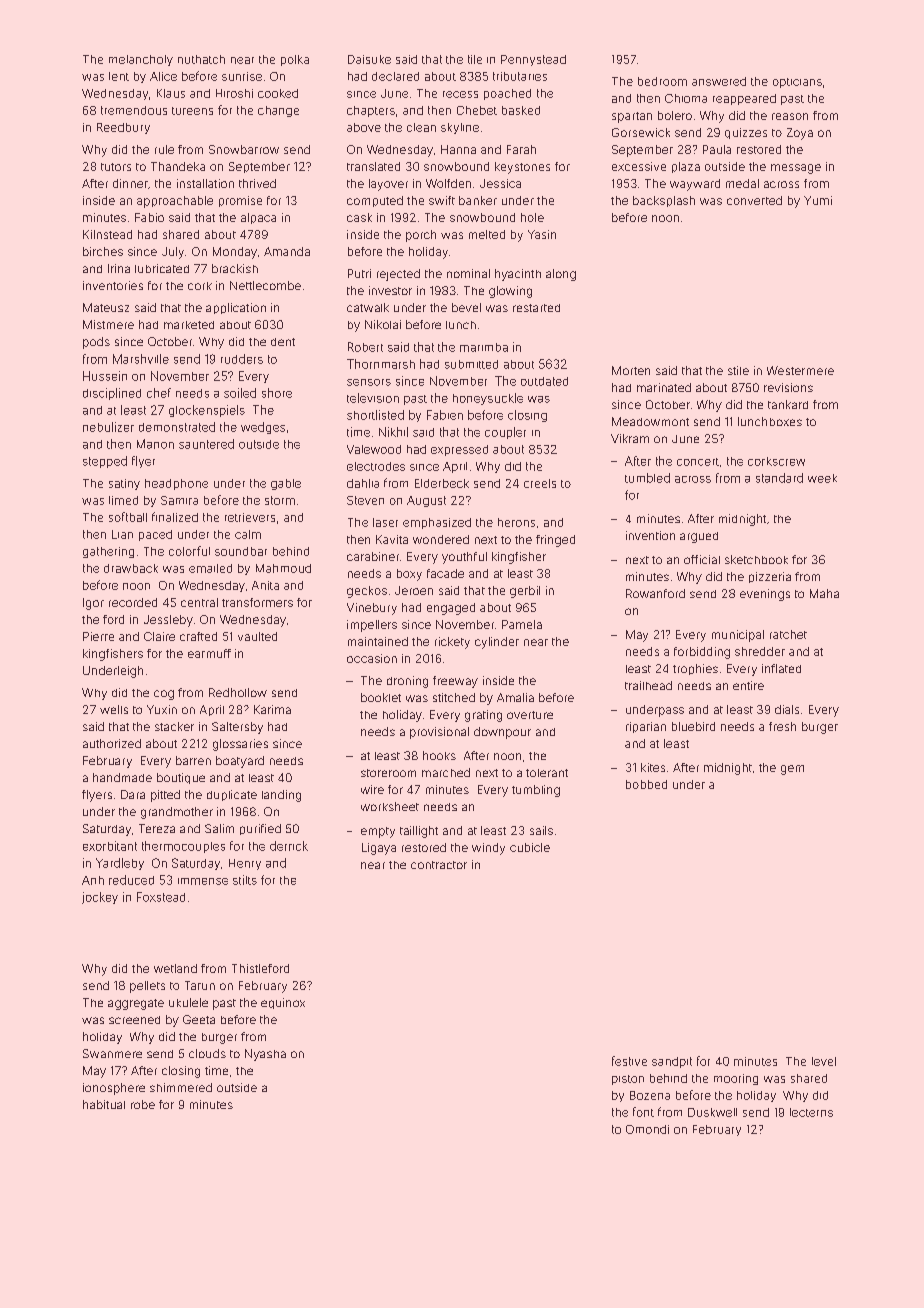  Describe the element at coordinates (123, 500) in the document. I see `limed` at that location.
